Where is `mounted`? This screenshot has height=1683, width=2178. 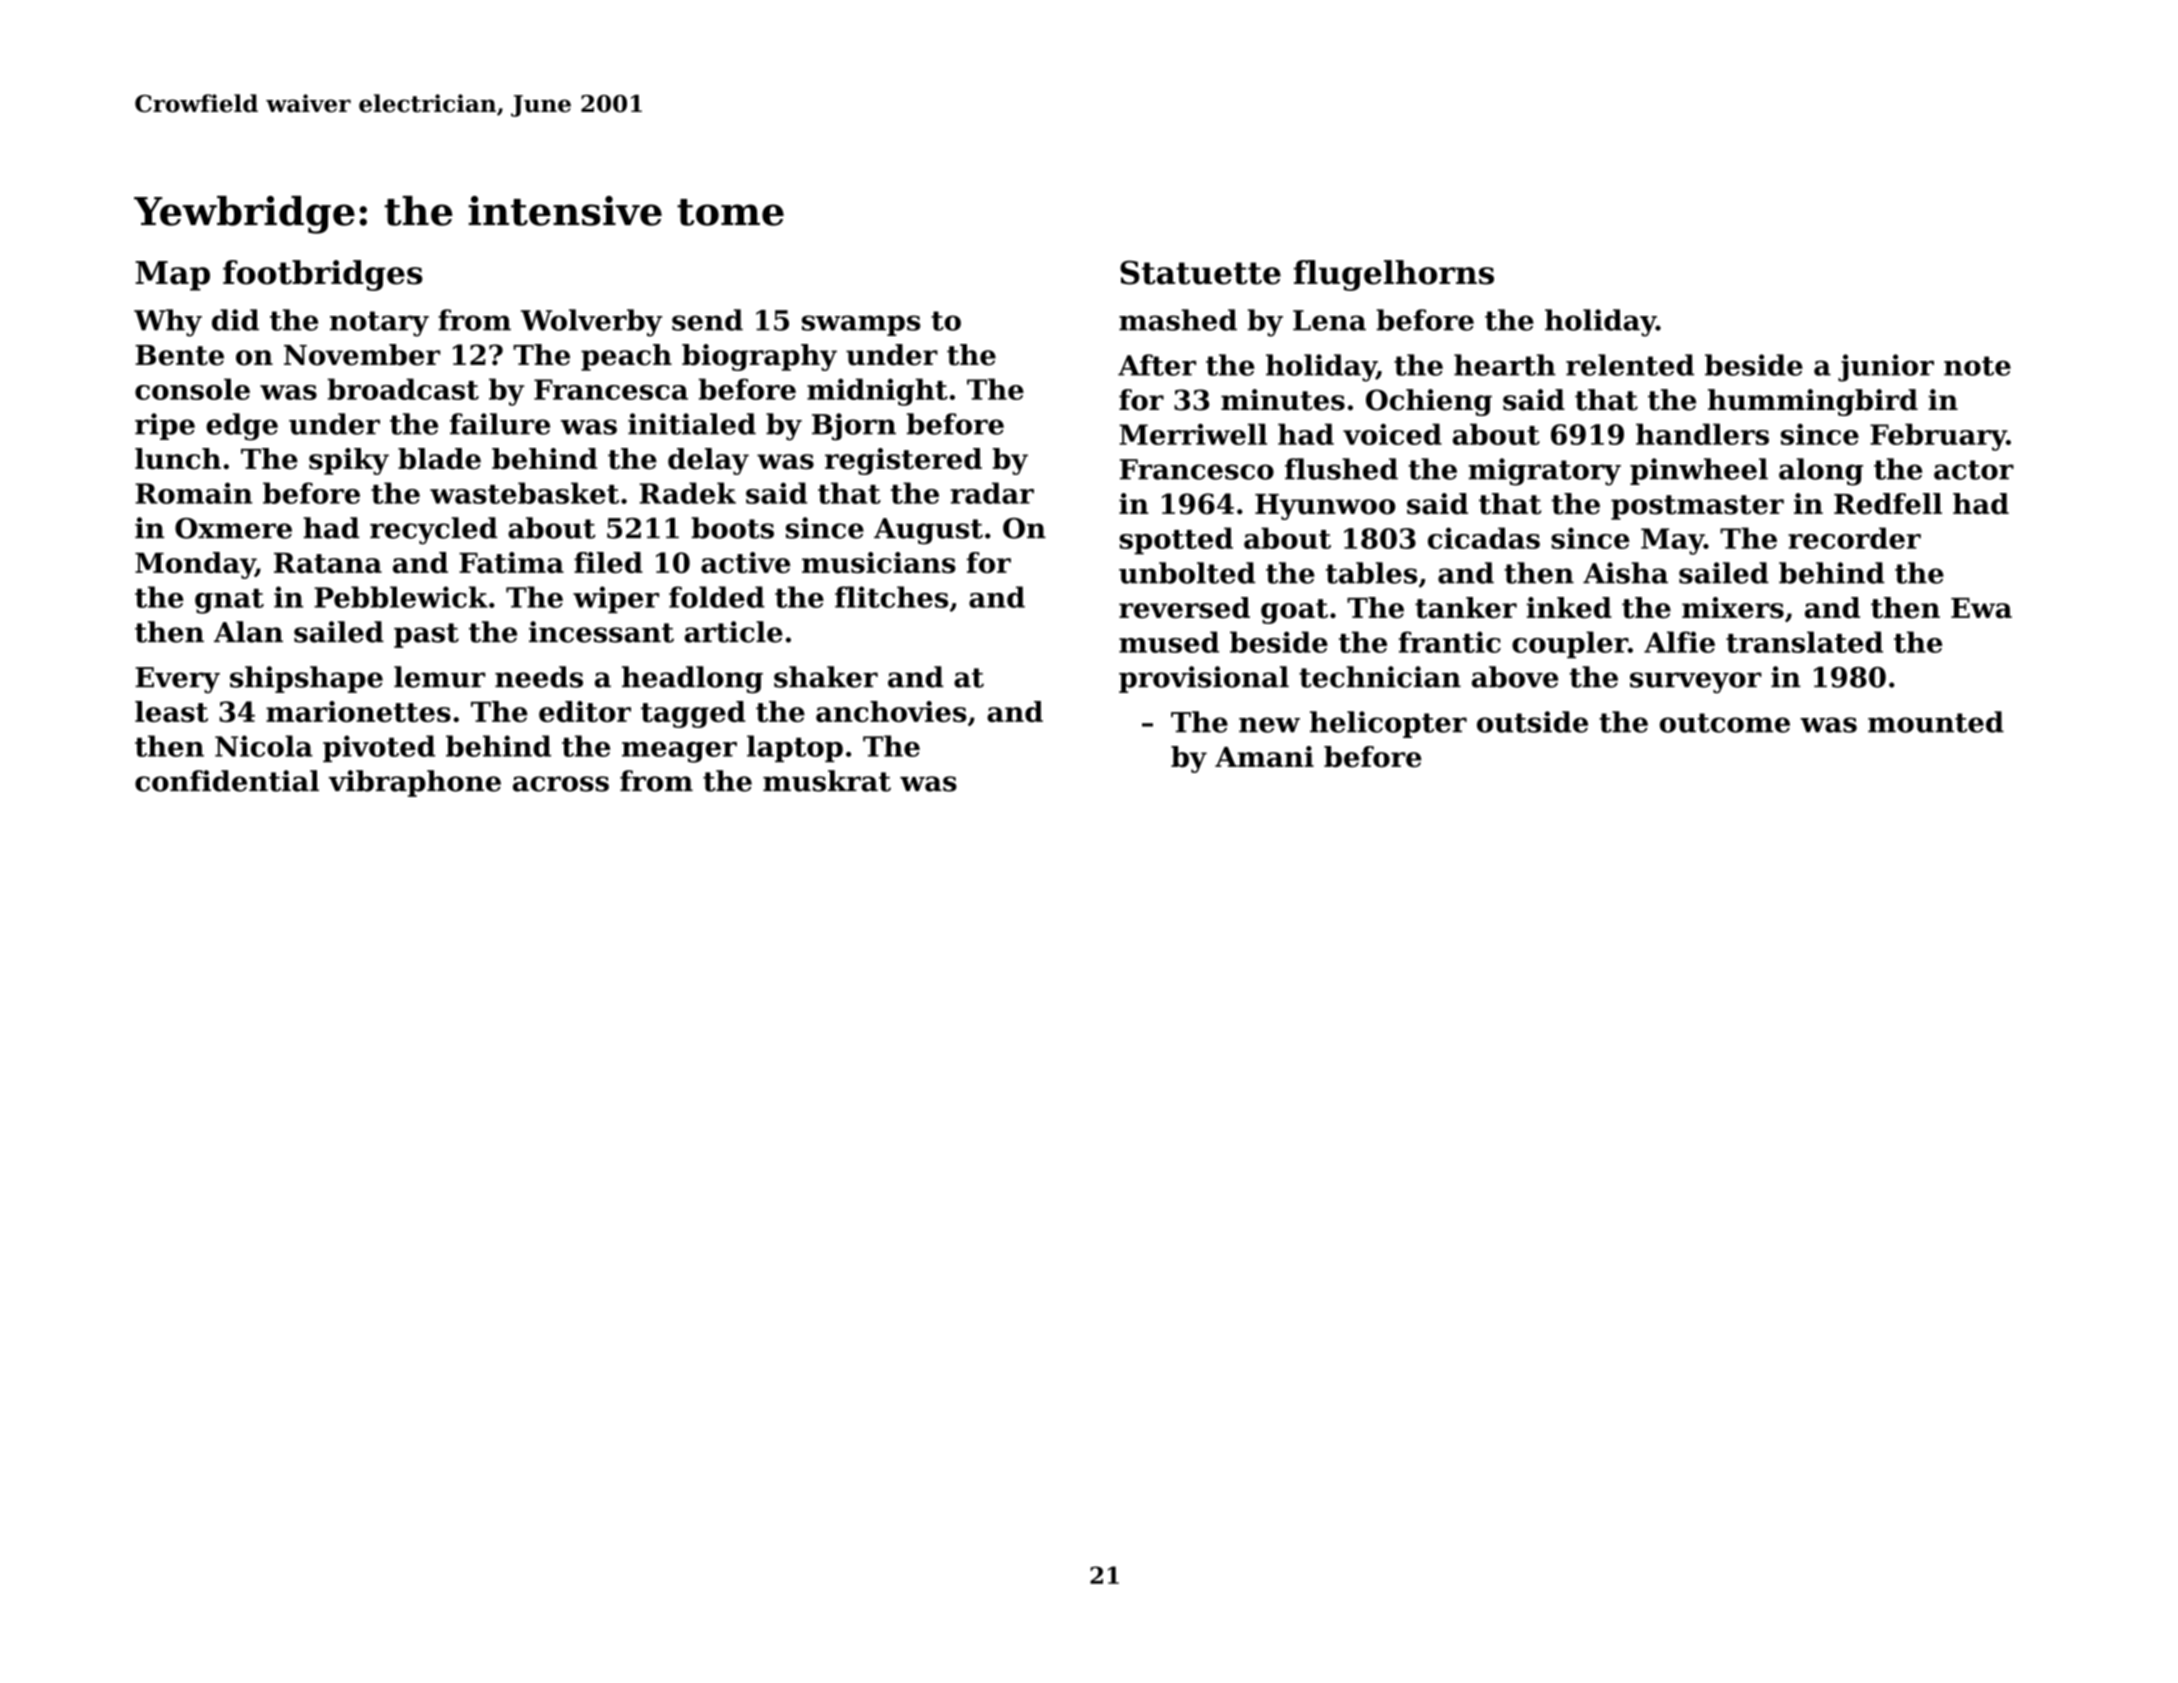
mounted is located at coordinates (1936, 722).
